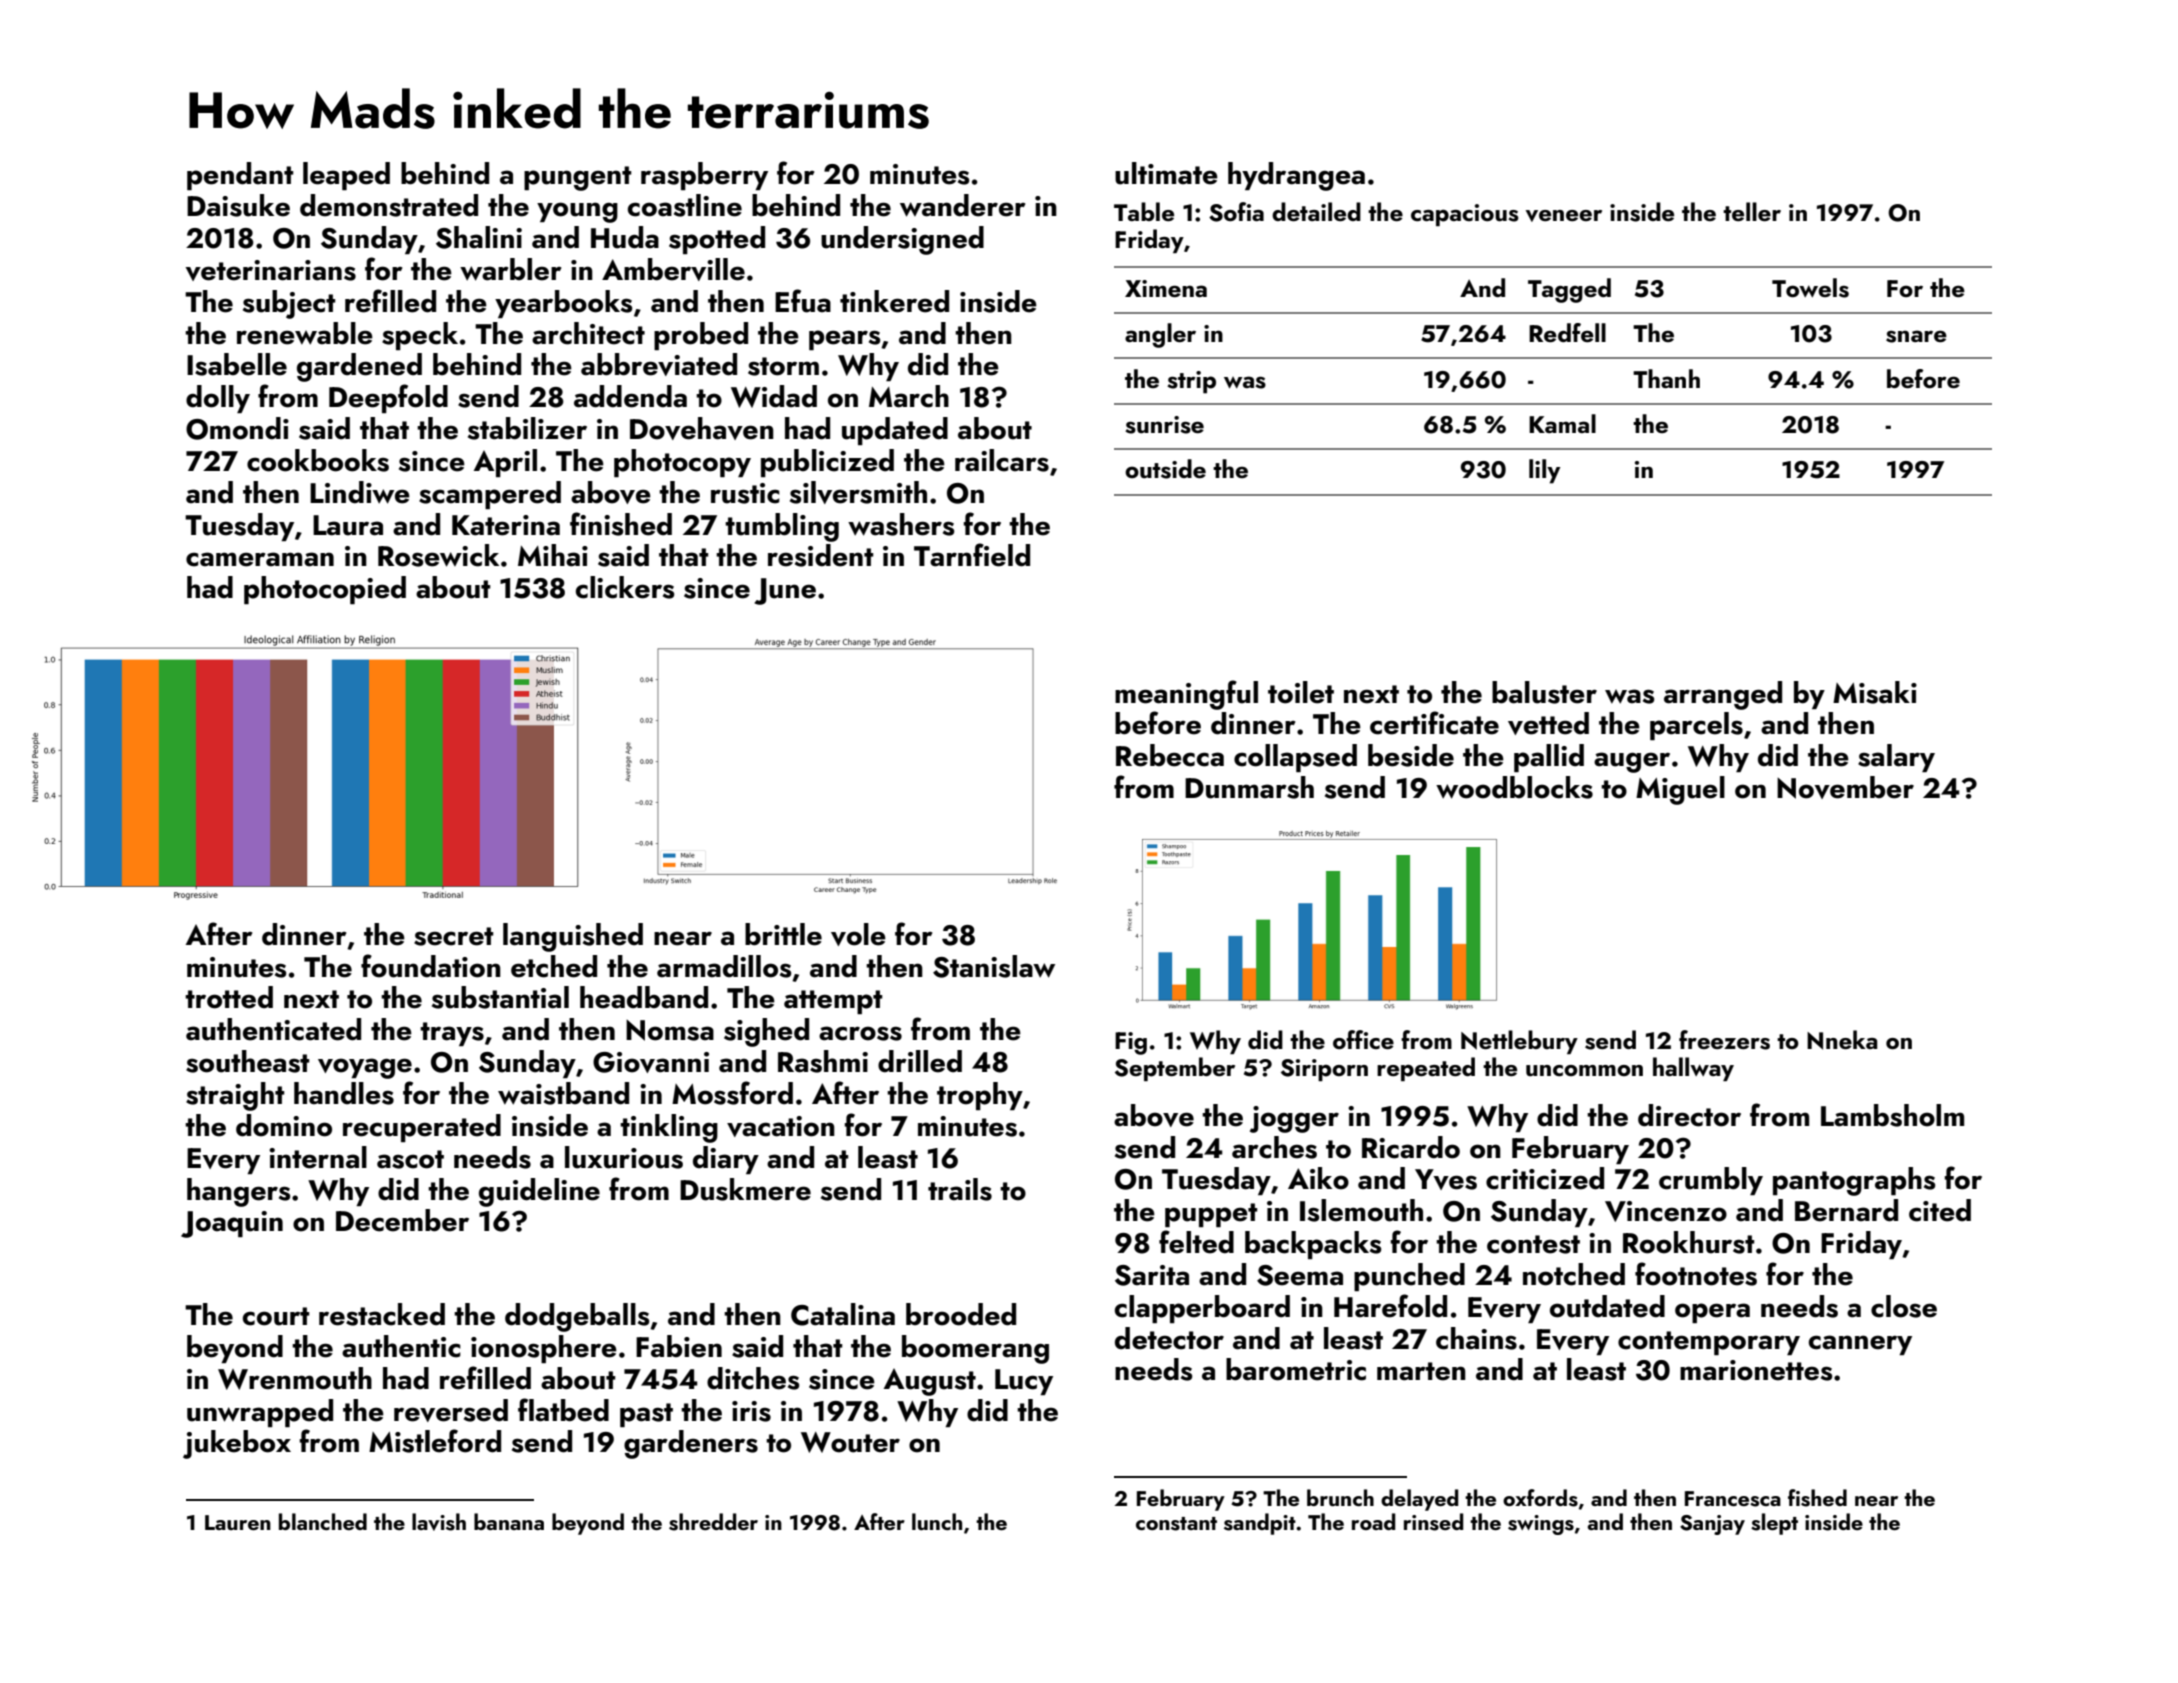  I want to click on trails, so click(960, 1189).
